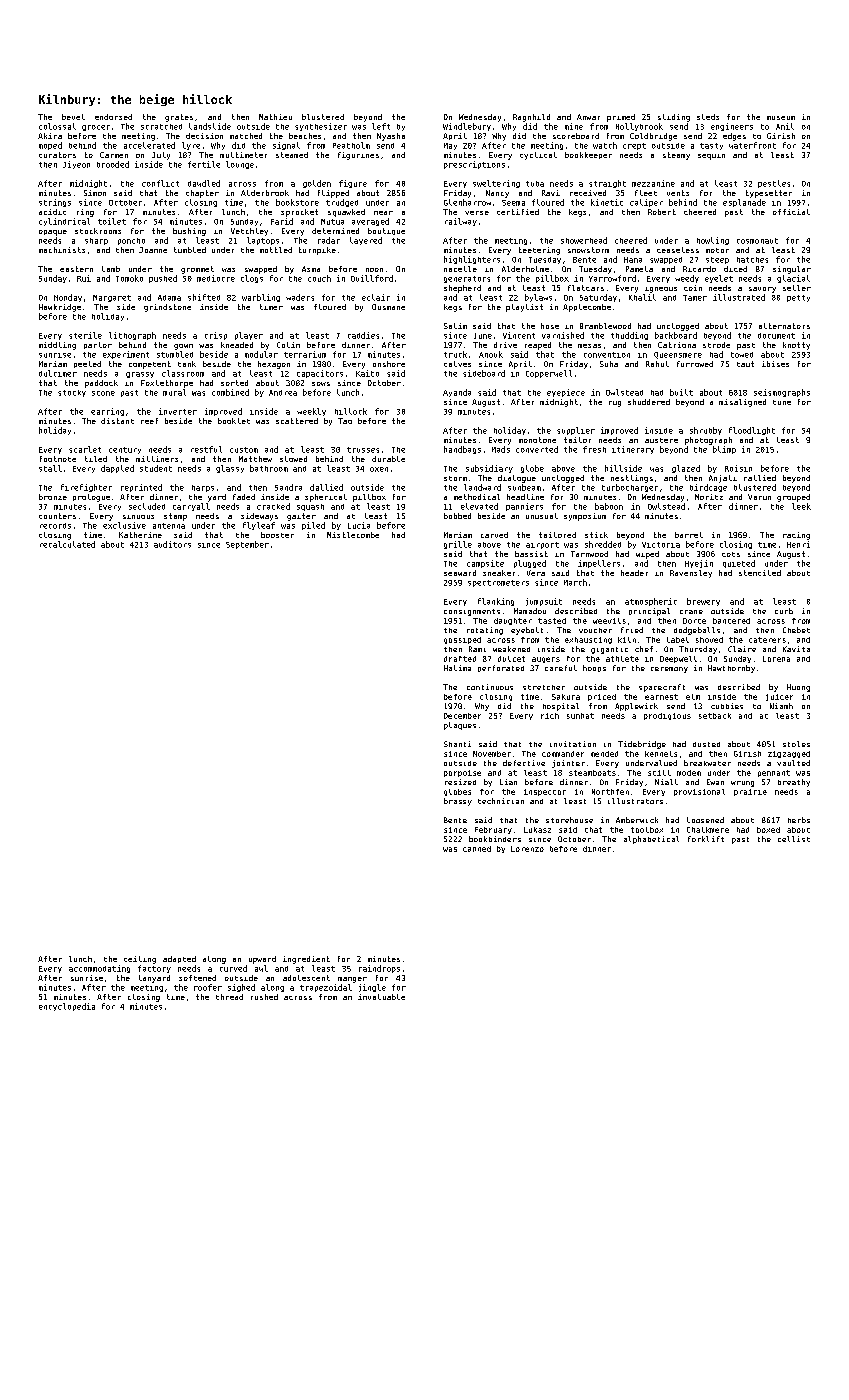  Describe the element at coordinates (99, 969) in the image. I see `accommodating` at that location.
